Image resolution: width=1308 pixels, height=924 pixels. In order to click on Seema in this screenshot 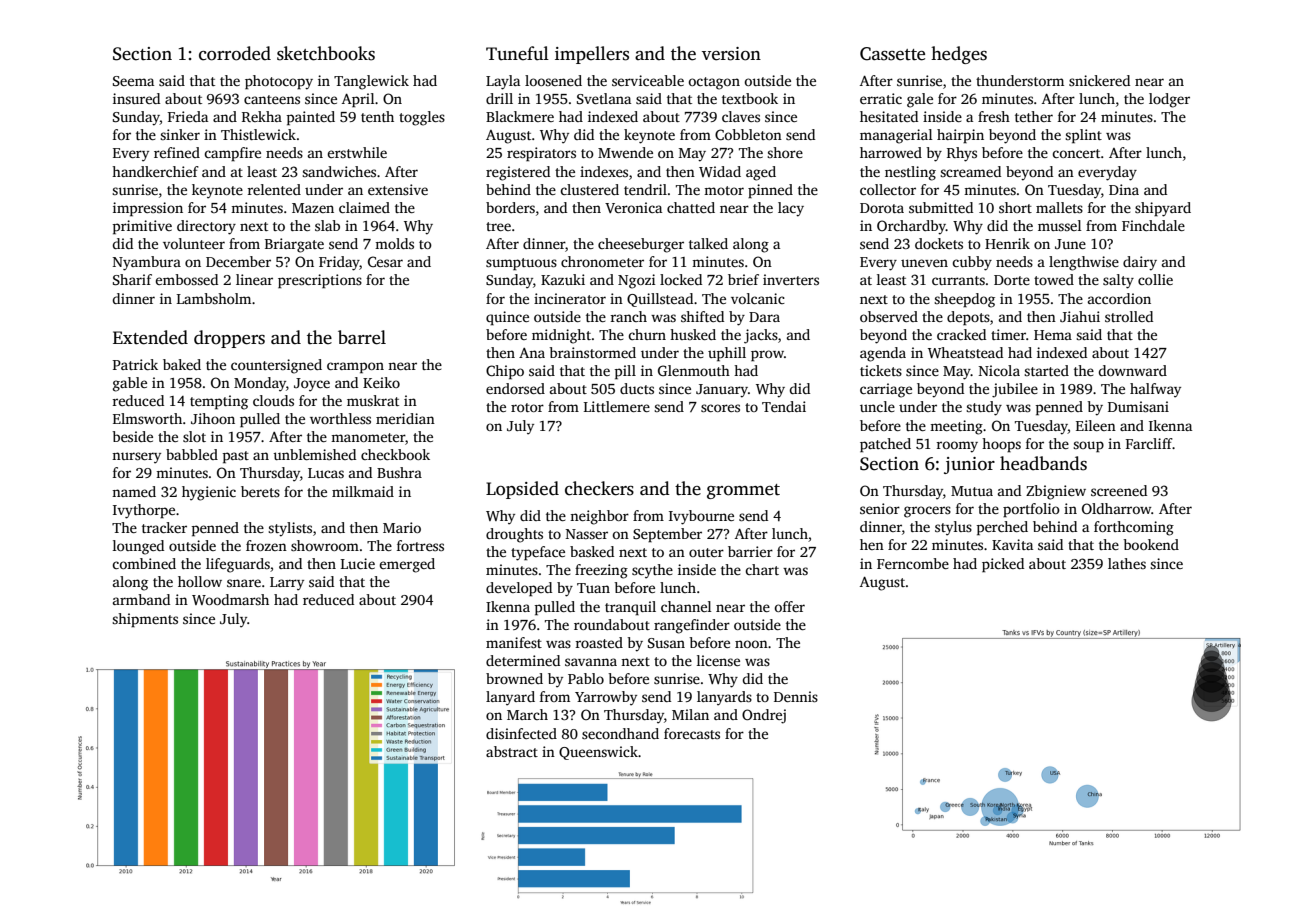, I will do `click(133, 81)`.
